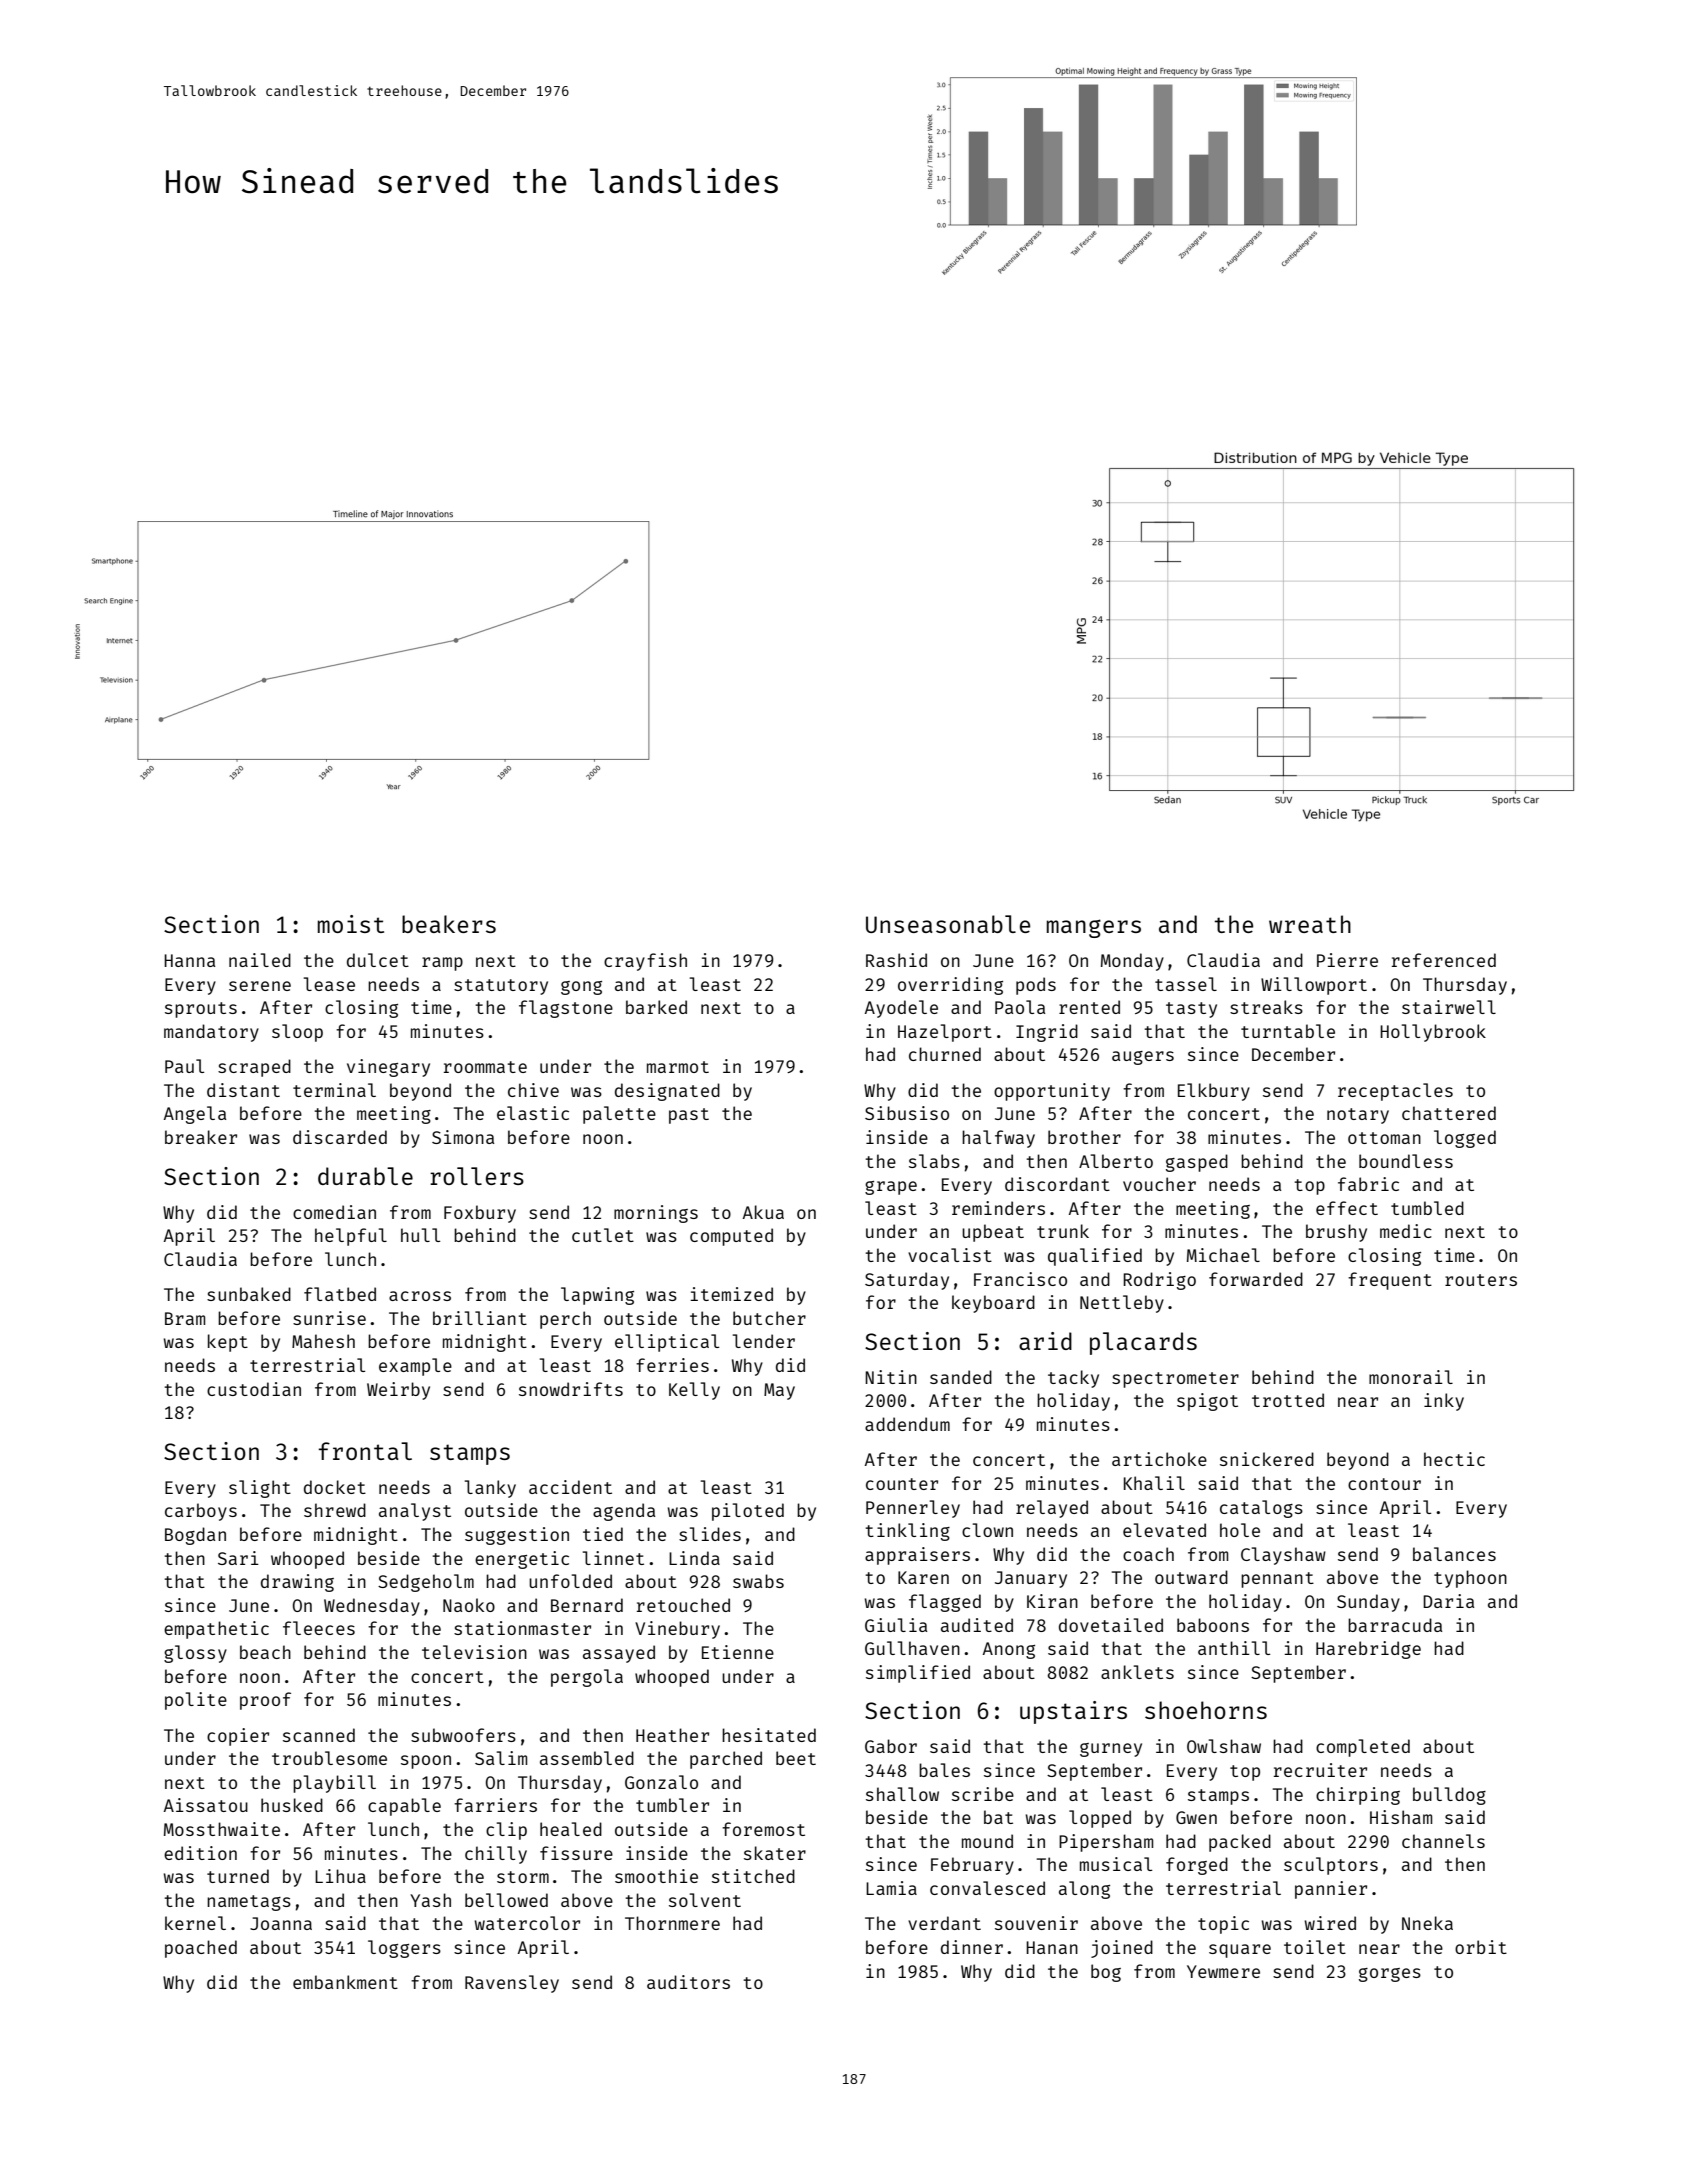 The image size is (1683, 2178). I want to click on auditors, so click(688, 1982).
